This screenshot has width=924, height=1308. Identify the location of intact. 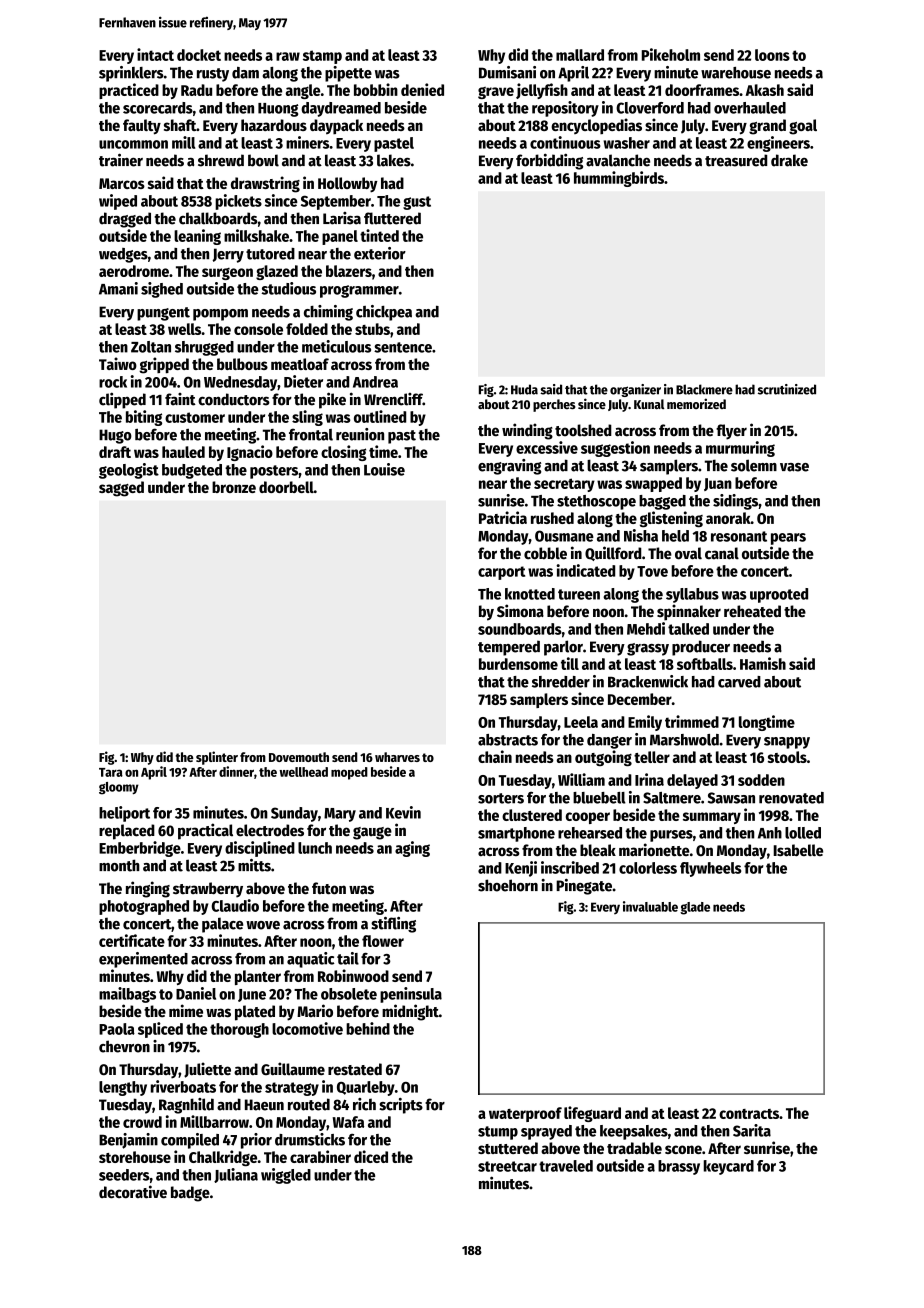
(155, 54).
